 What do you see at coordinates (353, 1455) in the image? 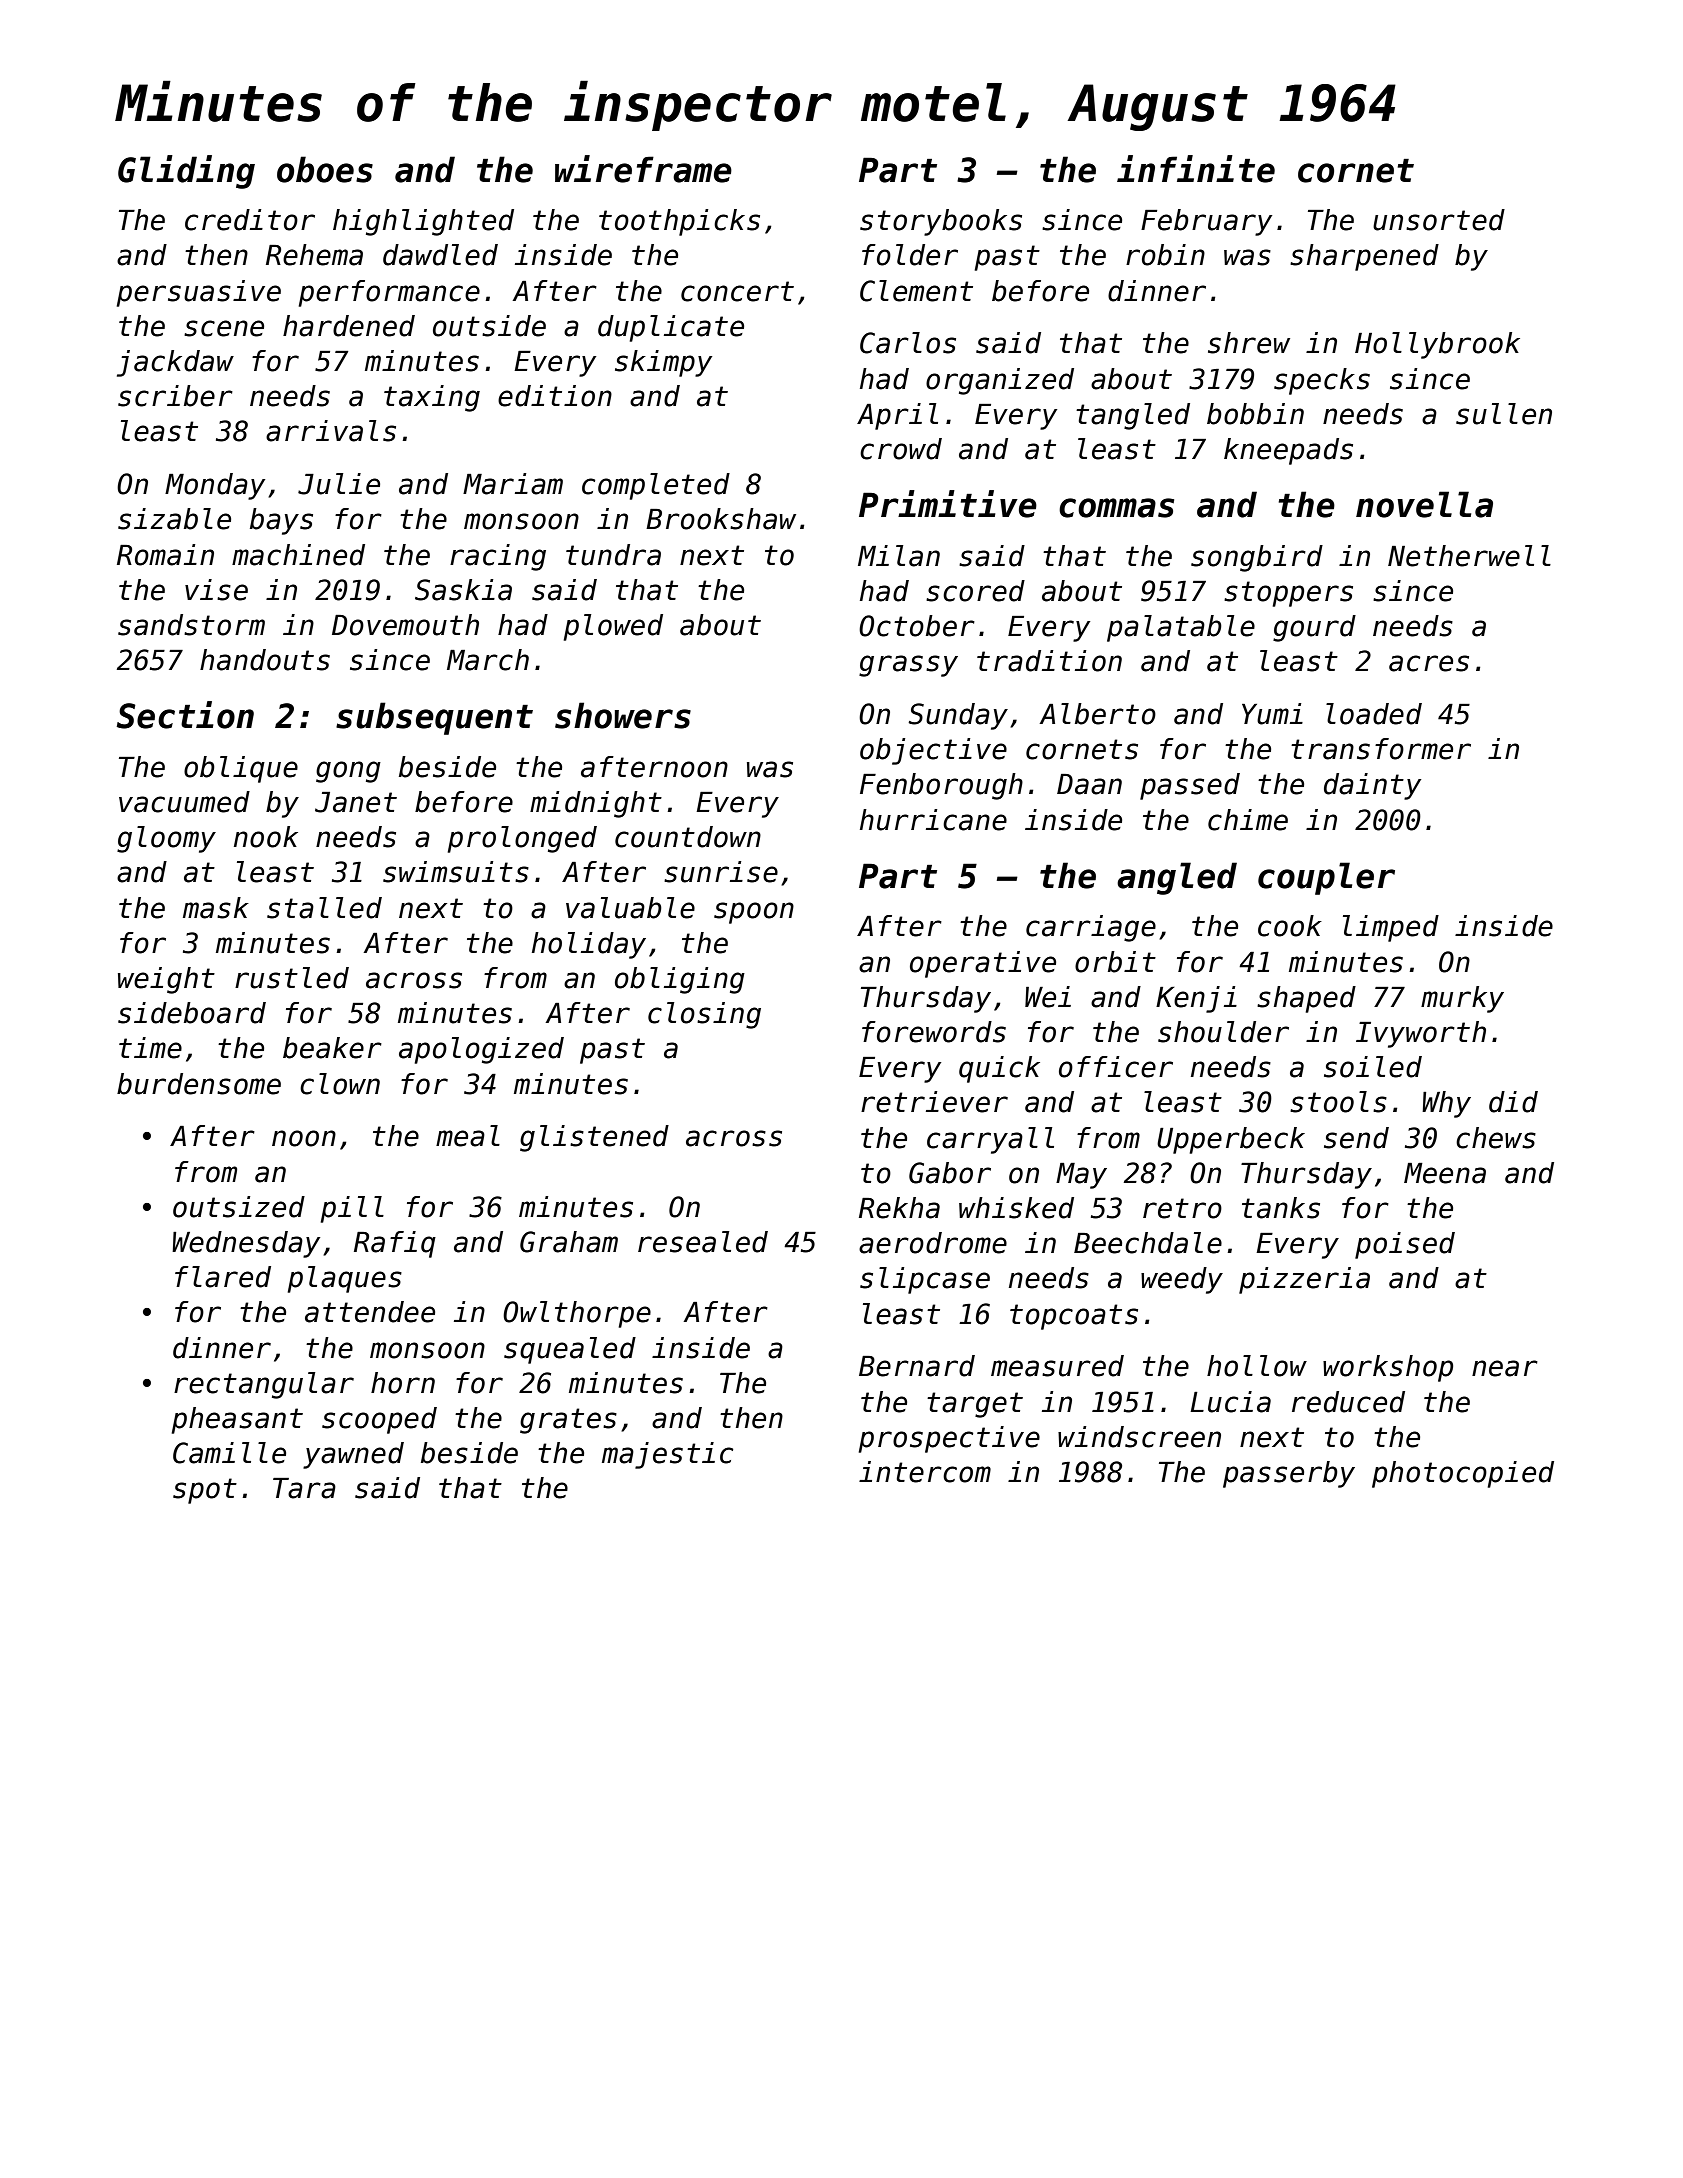
I see `yawned` at bounding box center [353, 1455].
